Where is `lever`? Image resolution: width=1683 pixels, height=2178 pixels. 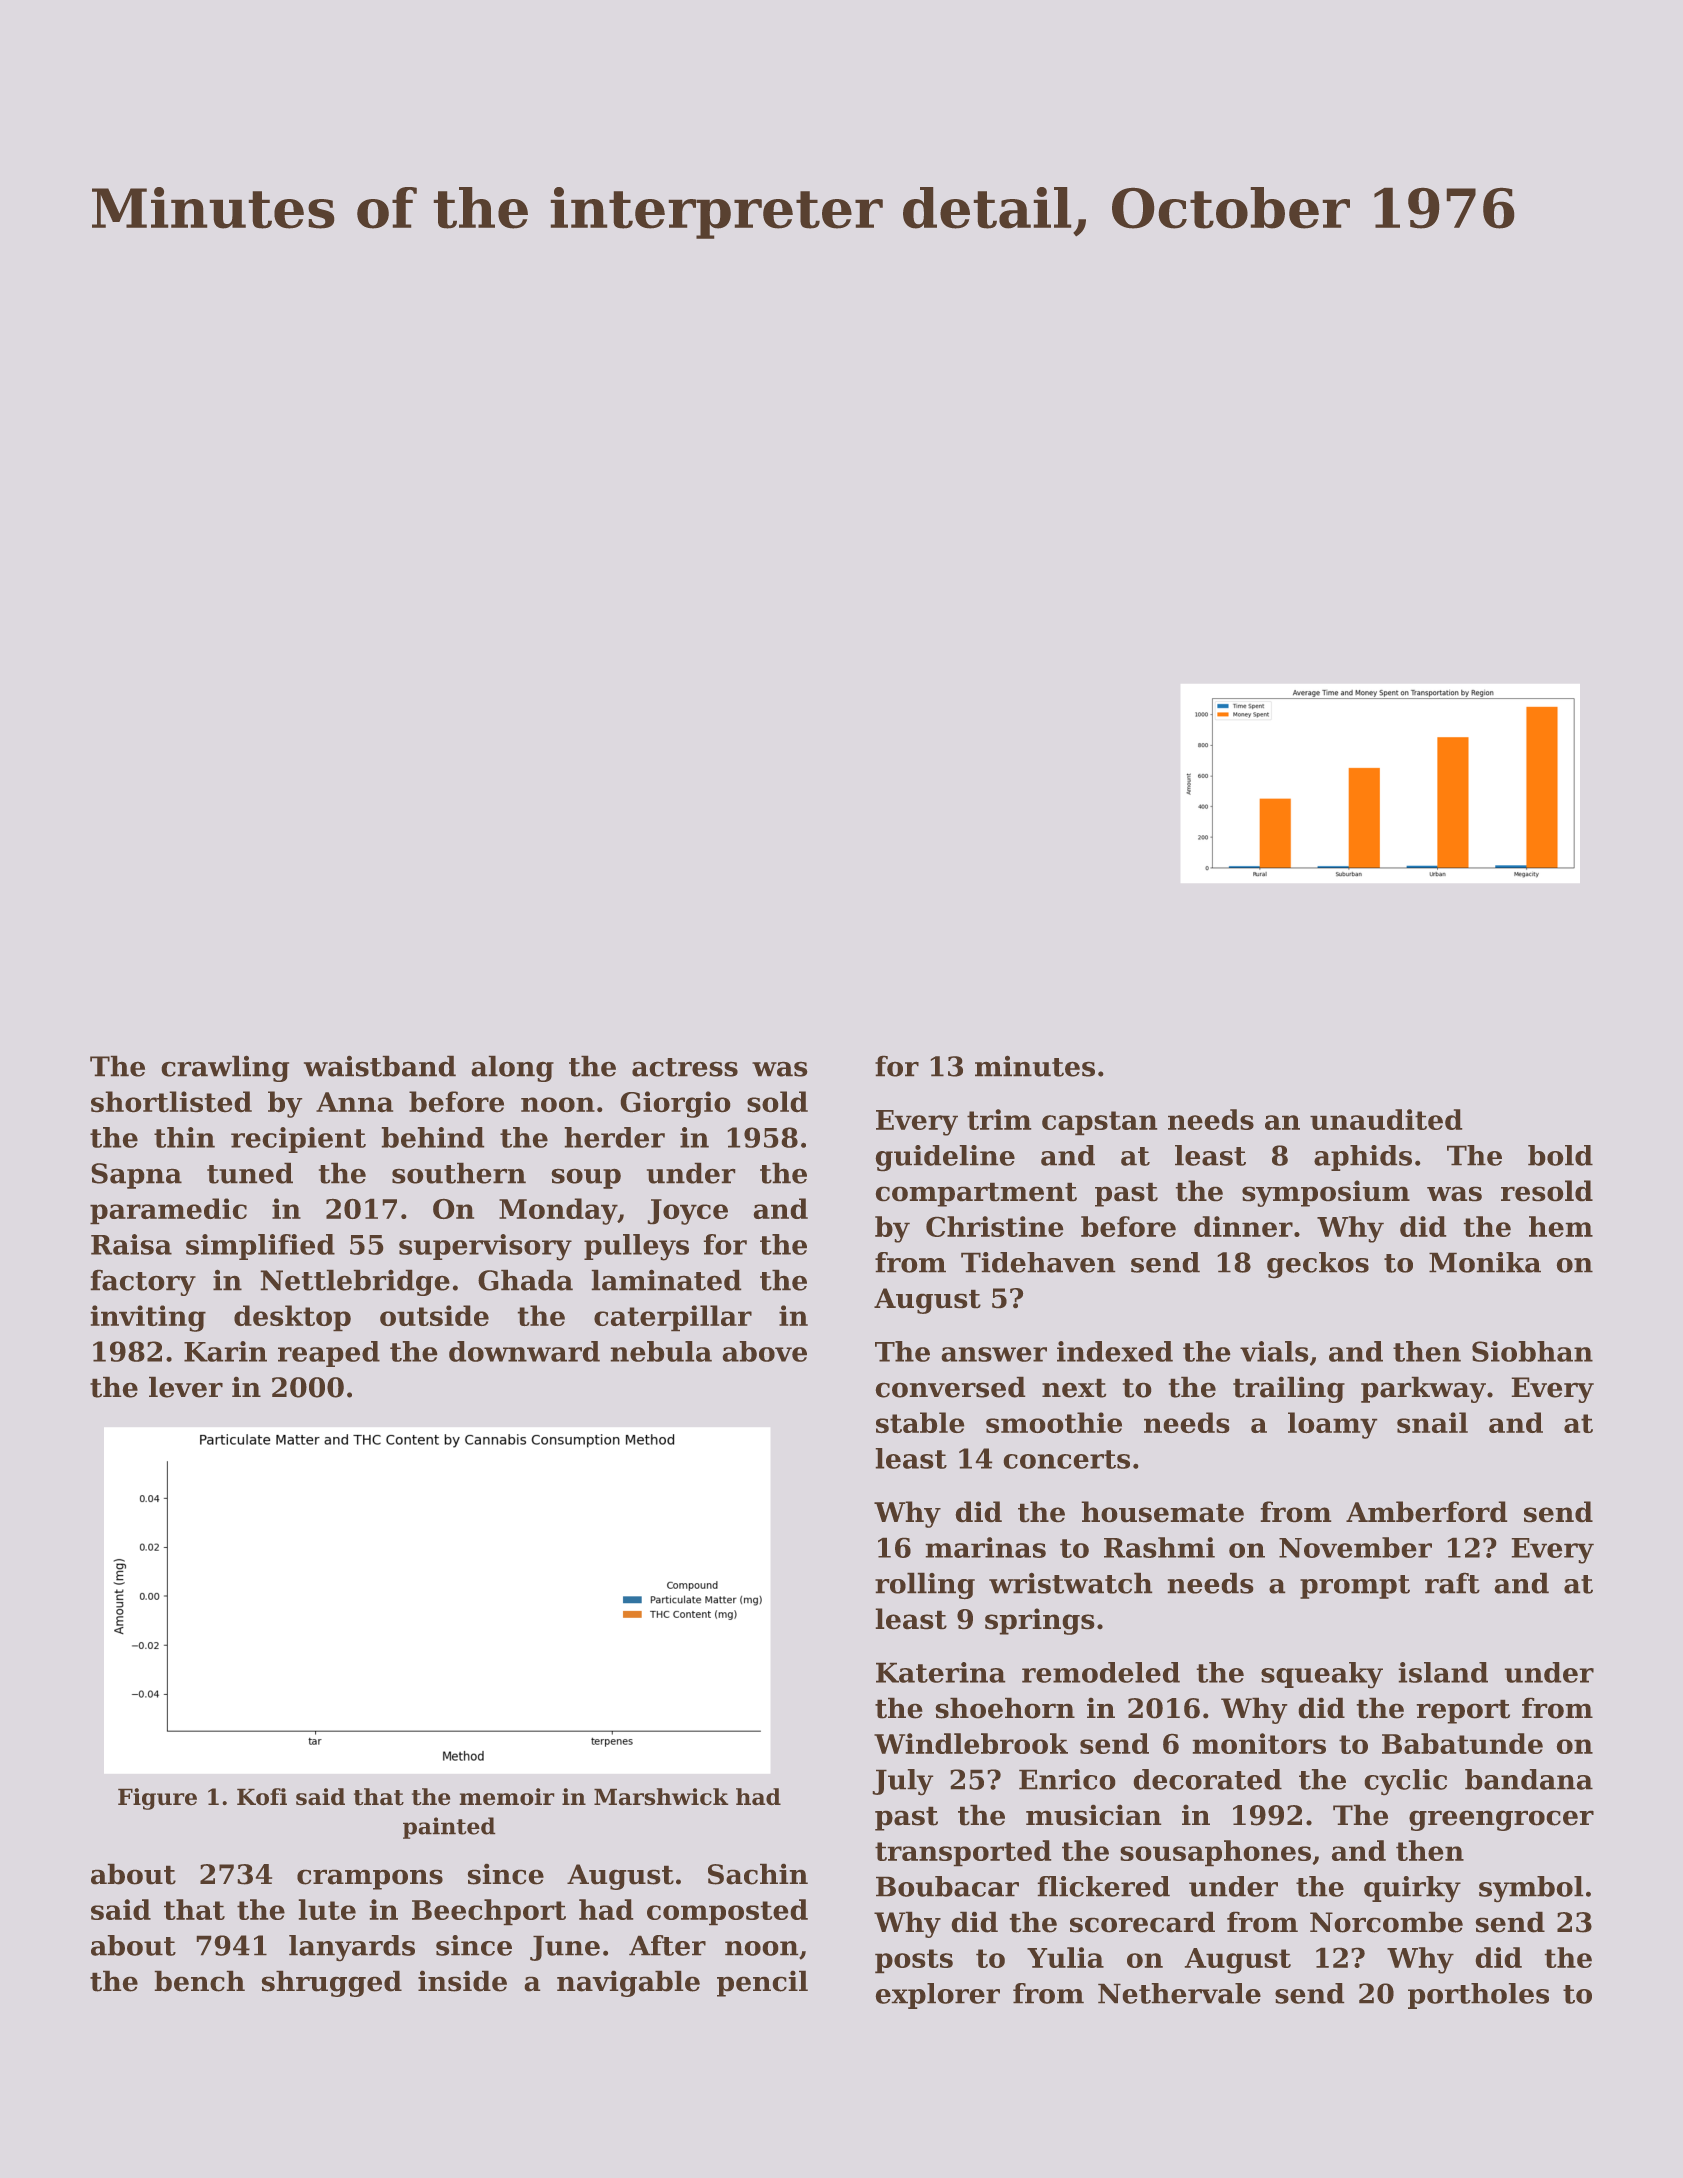
lever is located at coordinates (186, 1387).
